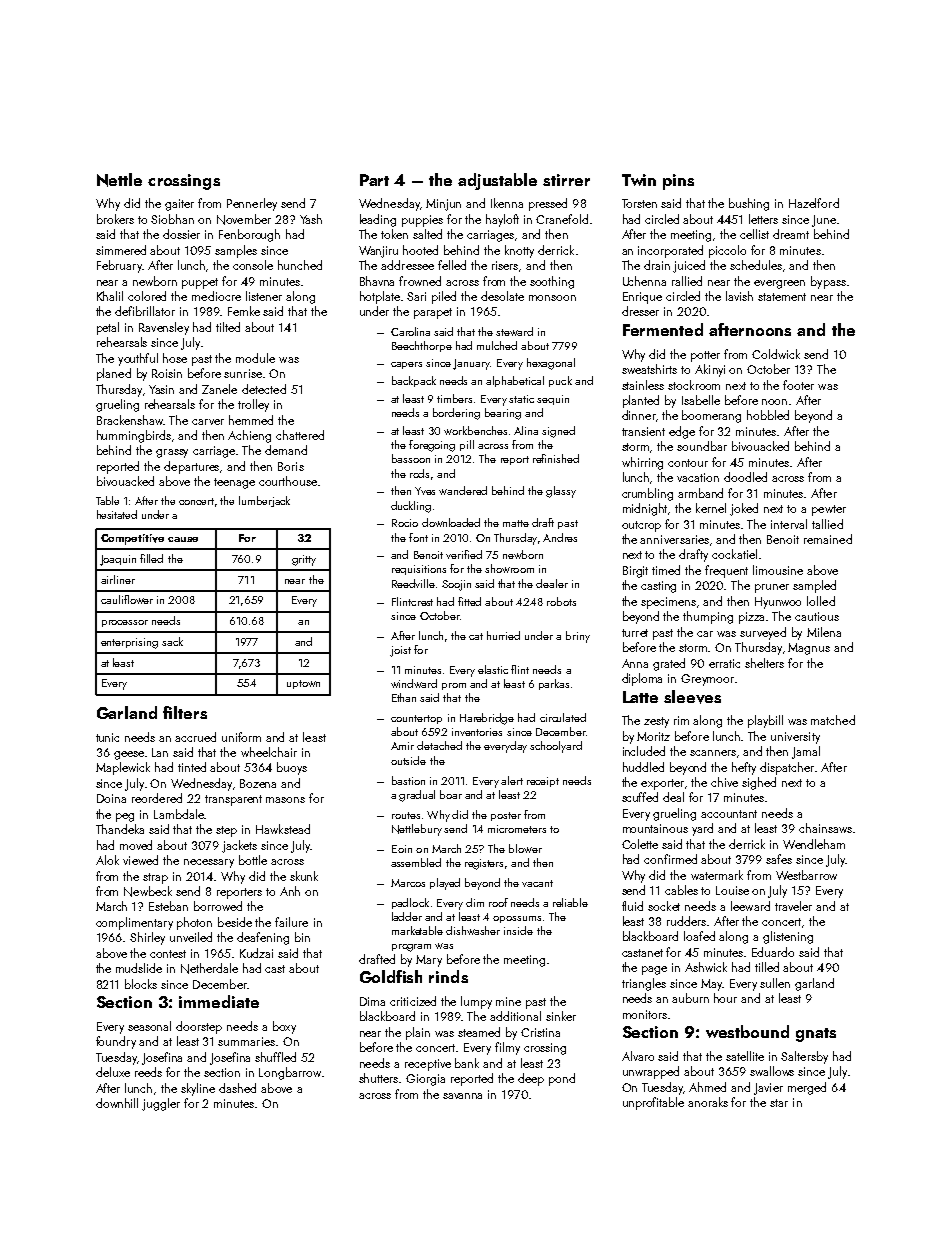 The width and height of the document is (952, 1233). I want to click on duckling, so click(411, 507).
